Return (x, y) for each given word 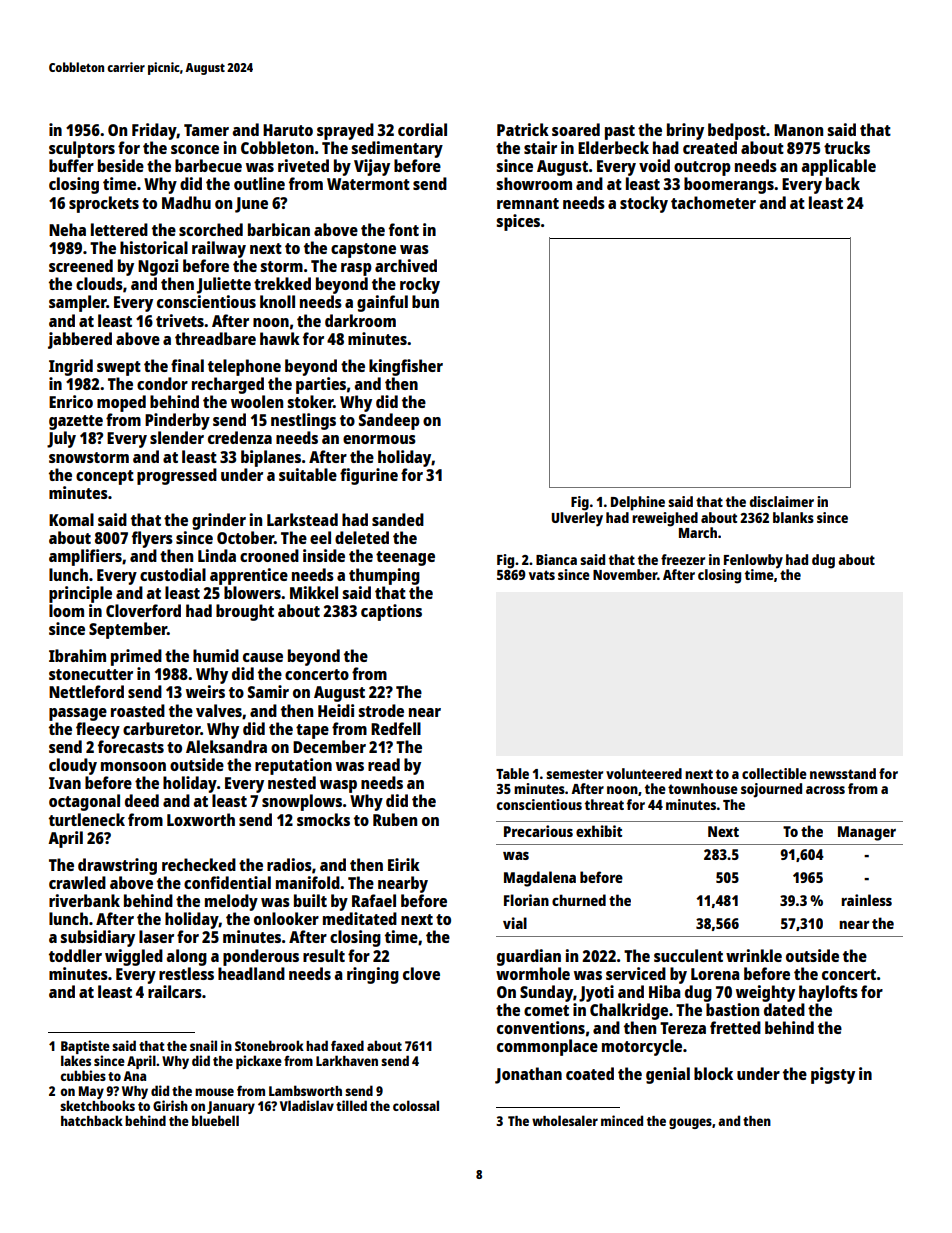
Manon (798, 130)
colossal (416, 1105)
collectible (774, 773)
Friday (154, 131)
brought (245, 612)
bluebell (215, 1120)
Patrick (523, 129)
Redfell (396, 728)
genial (668, 1075)
